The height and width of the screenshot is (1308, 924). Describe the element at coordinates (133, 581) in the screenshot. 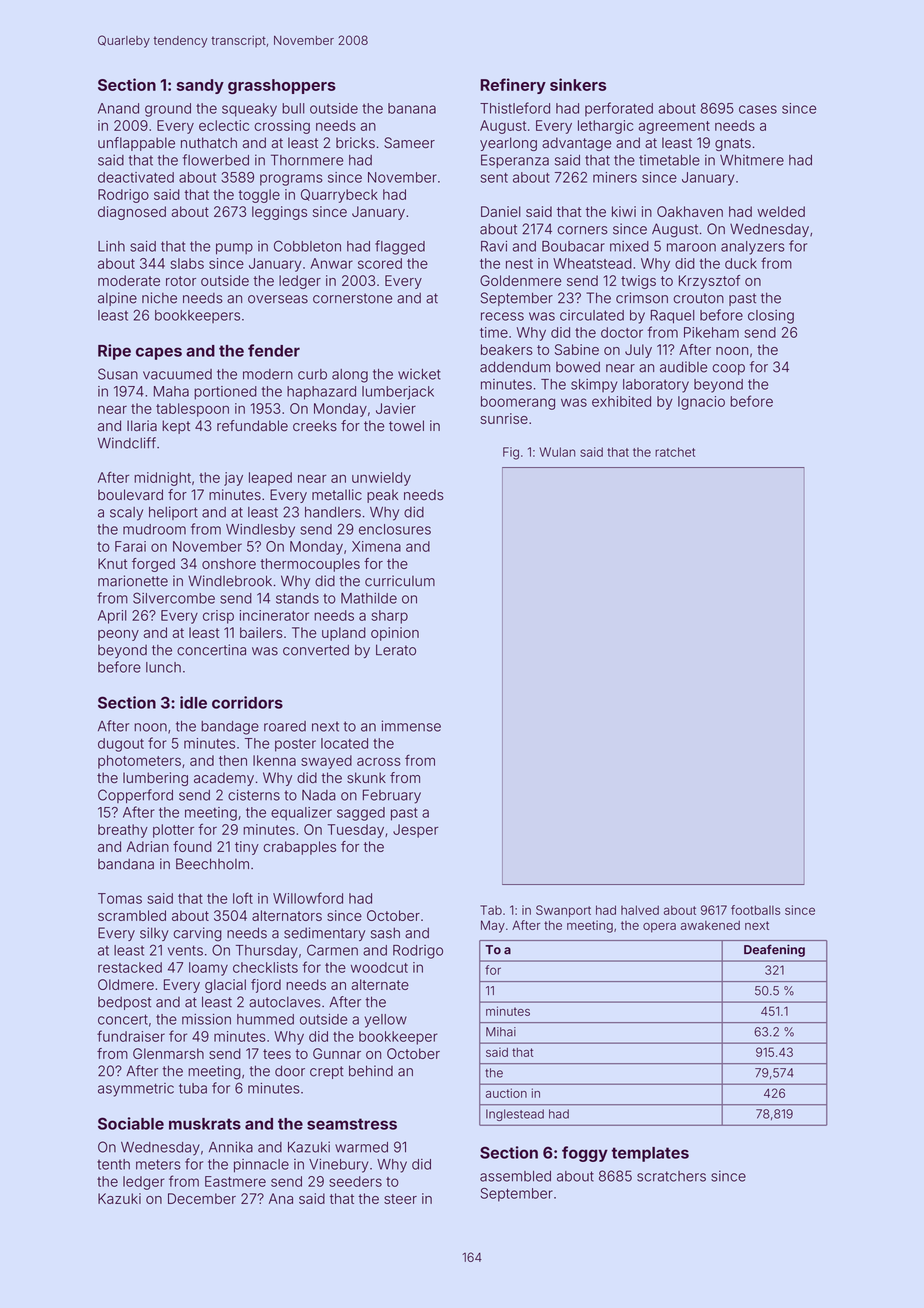

I see `marionette` at that location.
